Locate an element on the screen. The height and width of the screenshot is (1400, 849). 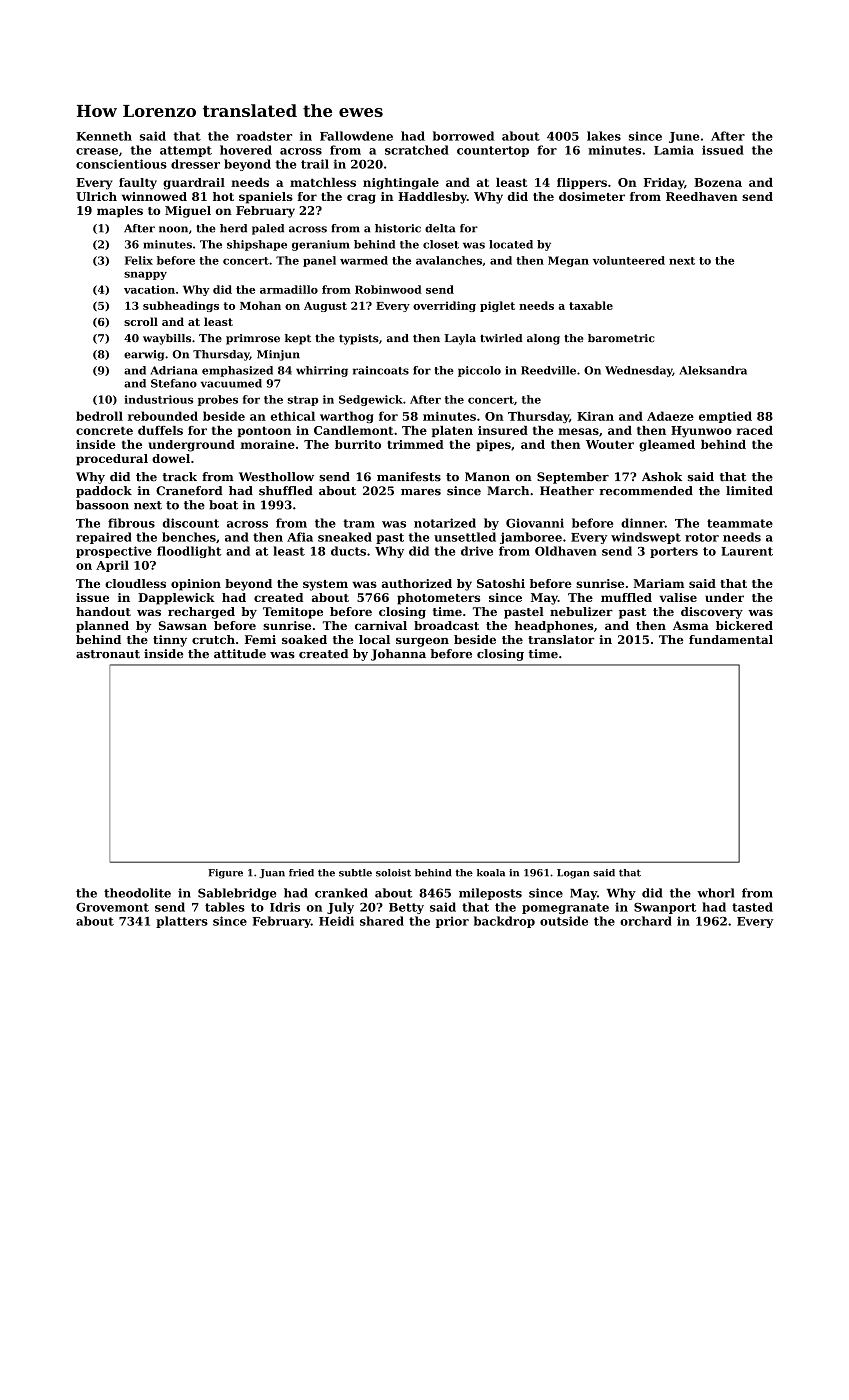
Haddlesby is located at coordinates (432, 198).
